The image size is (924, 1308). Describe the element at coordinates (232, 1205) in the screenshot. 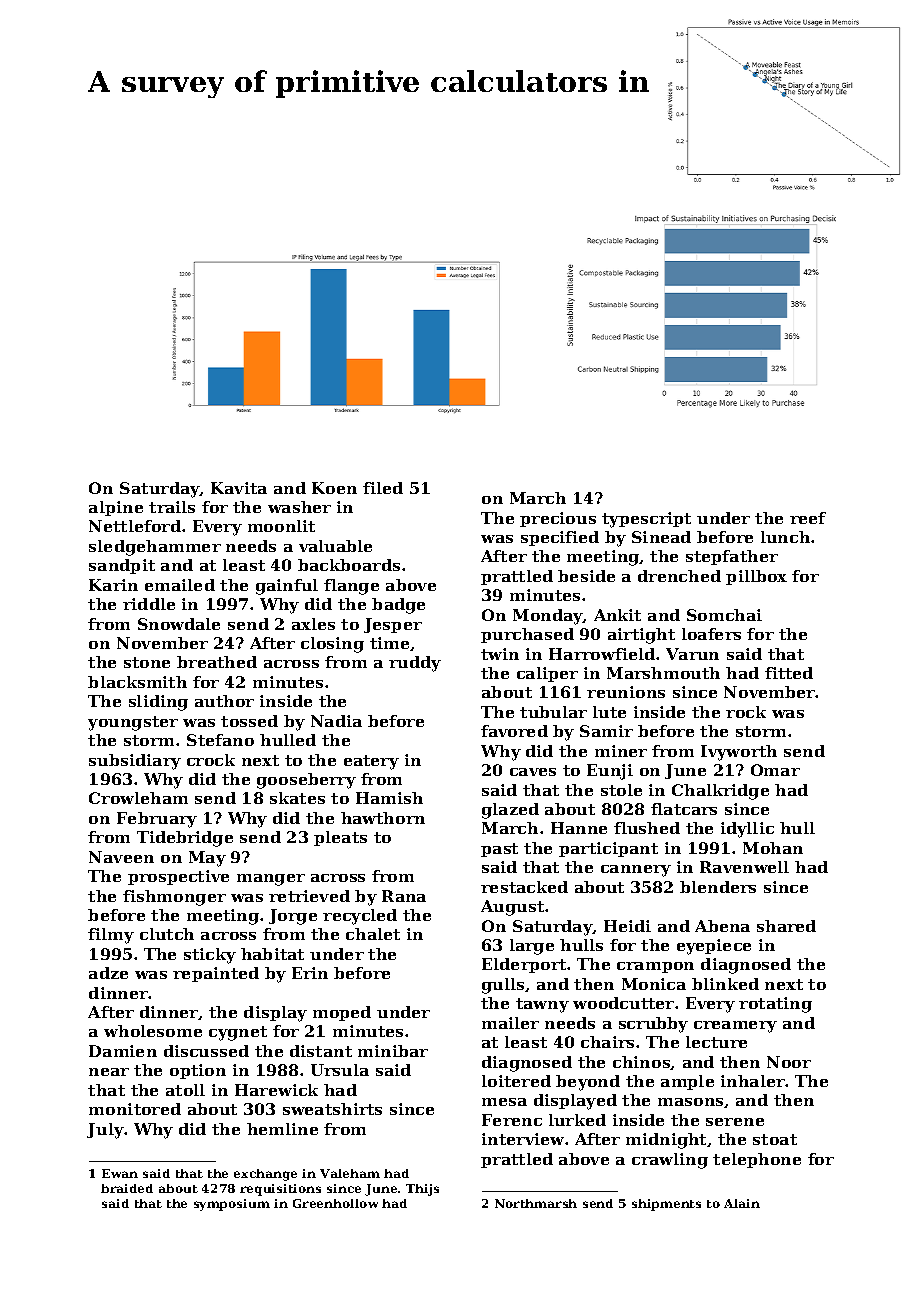

I see `symposium` at that location.
